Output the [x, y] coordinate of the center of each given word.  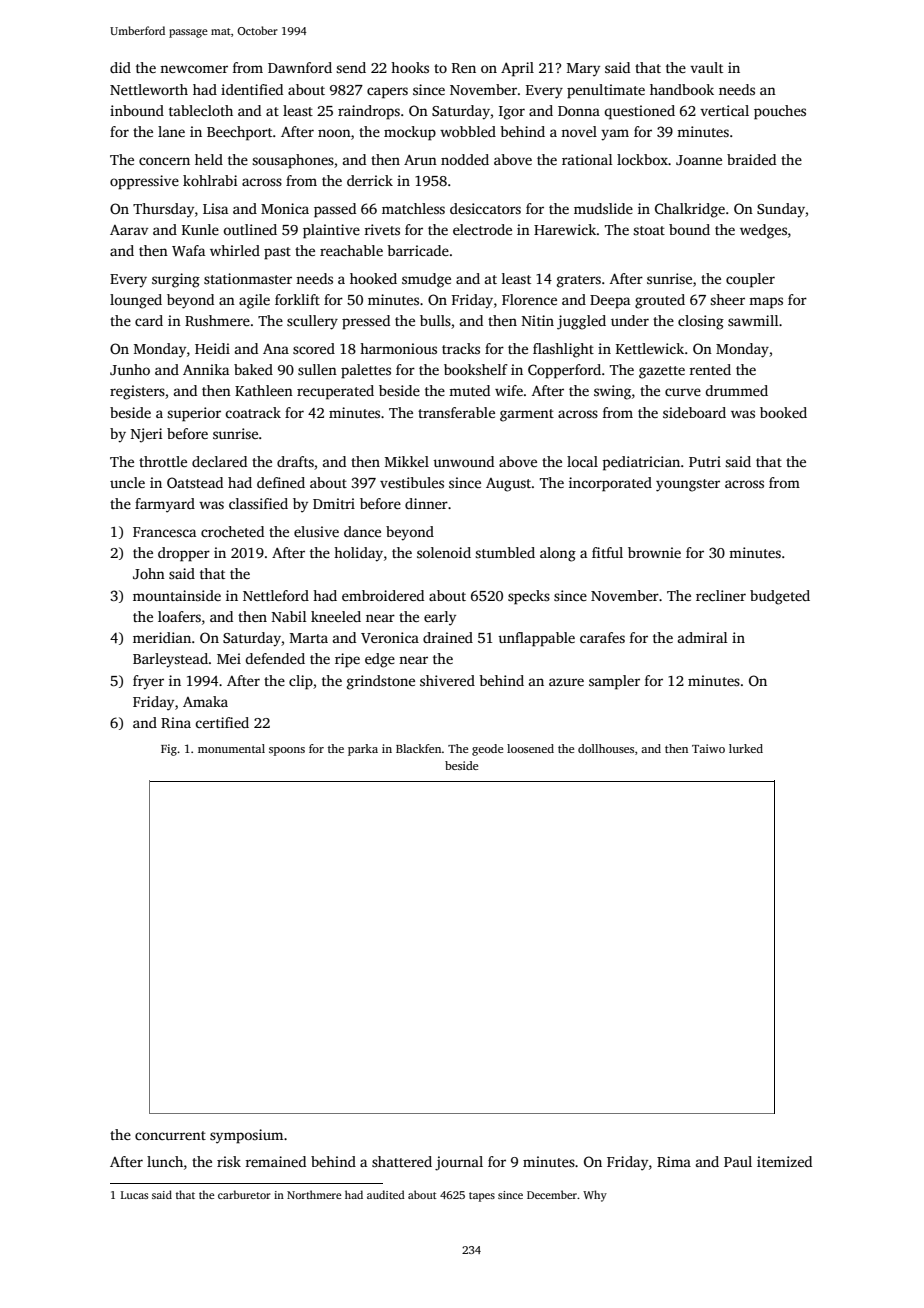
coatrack [253, 412]
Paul [738, 1161]
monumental [231, 748]
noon [334, 133]
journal [459, 1163]
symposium [246, 1136]
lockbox [642, 159]
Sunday [781, 210]
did [120, 67]
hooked [373, 278]
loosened [530, 748]
